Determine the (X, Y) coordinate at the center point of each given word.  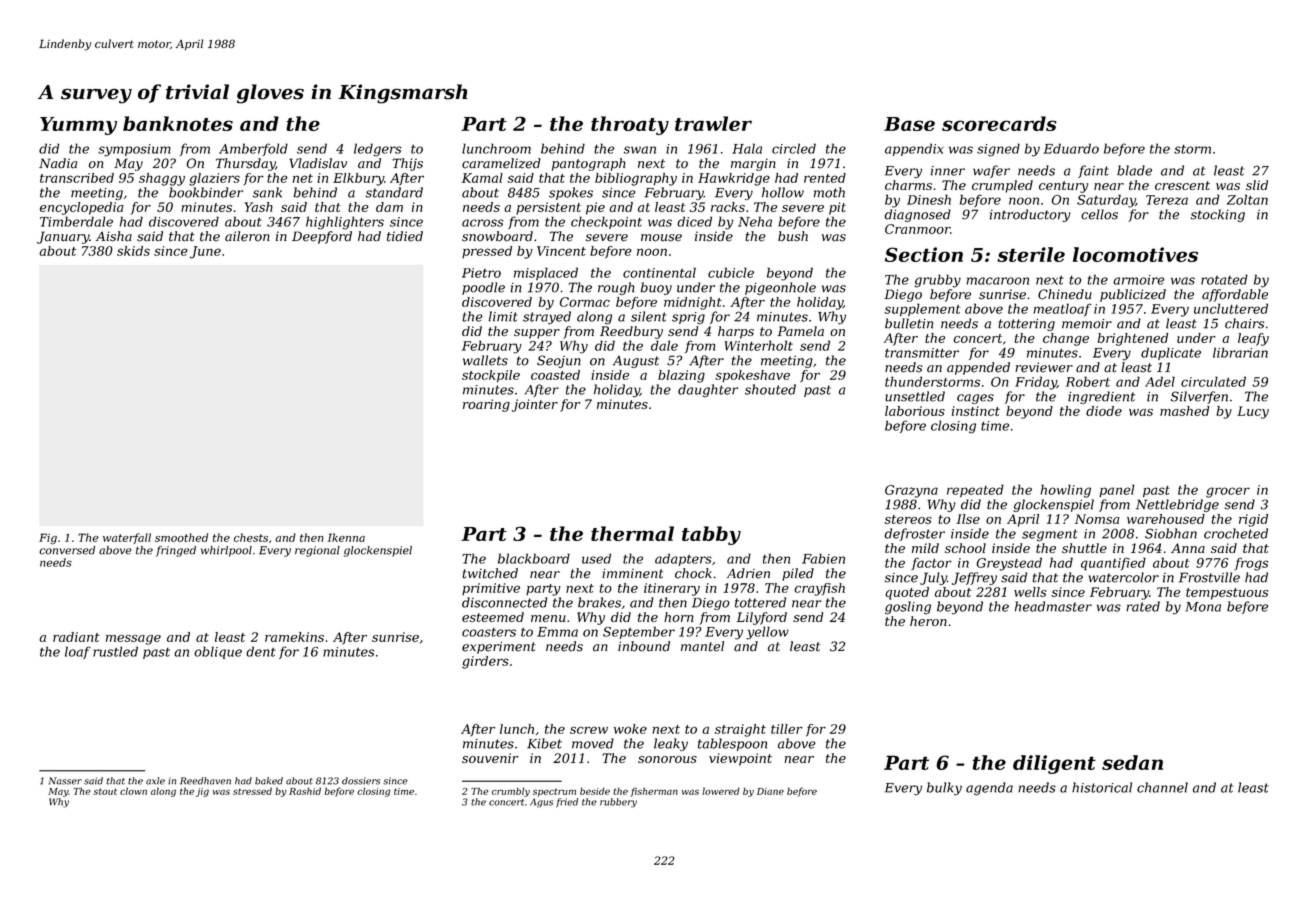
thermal (632, 533)
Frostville (1209, 577)
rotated (1224, 279)
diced (694, 221)
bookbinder (206, 192)
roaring (486, 405)
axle (155, 781)
